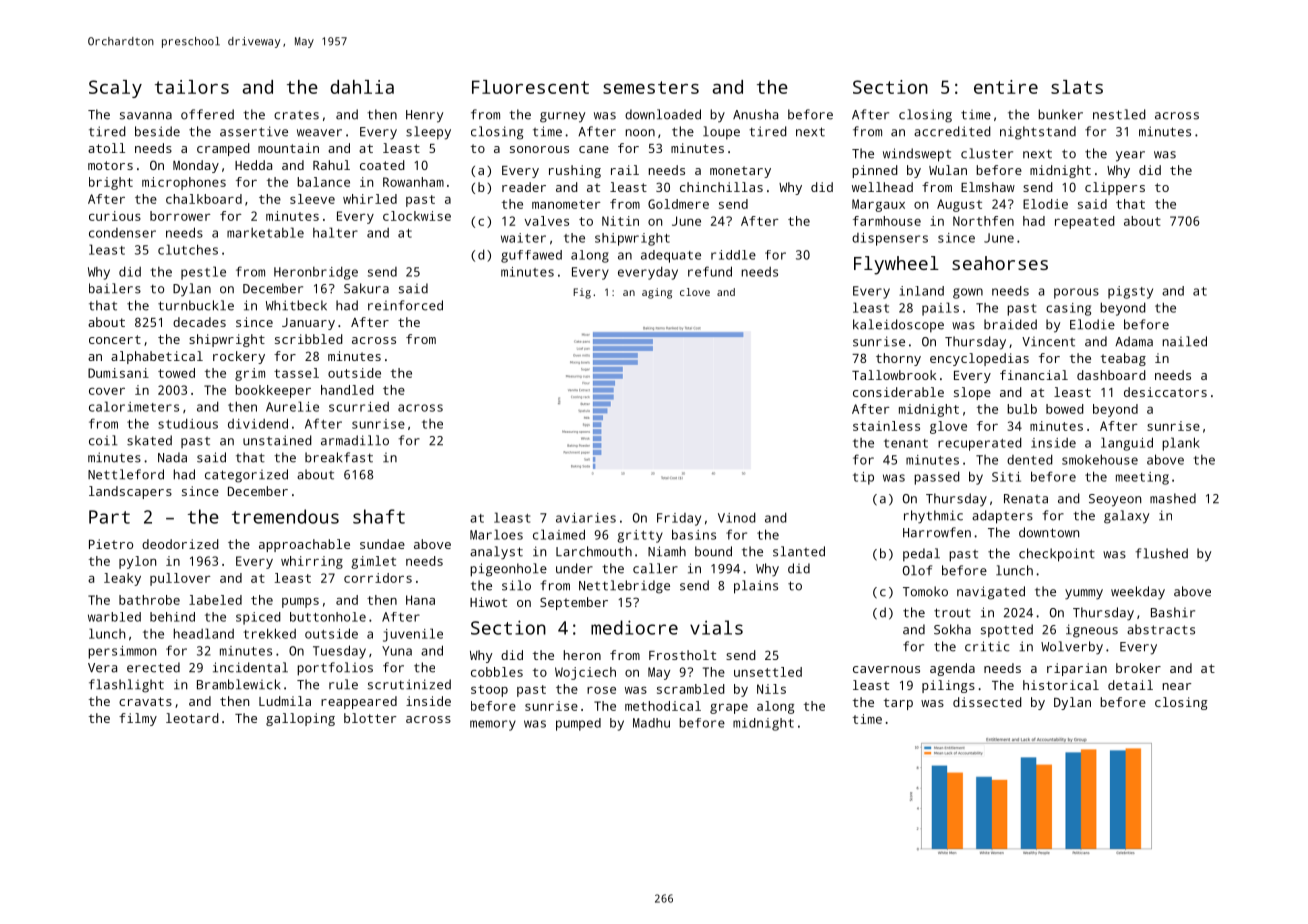  What do you see at coordinates (1065, 409) in the screenshot?
I see `bowed` at bounding box center [1065, 409].
